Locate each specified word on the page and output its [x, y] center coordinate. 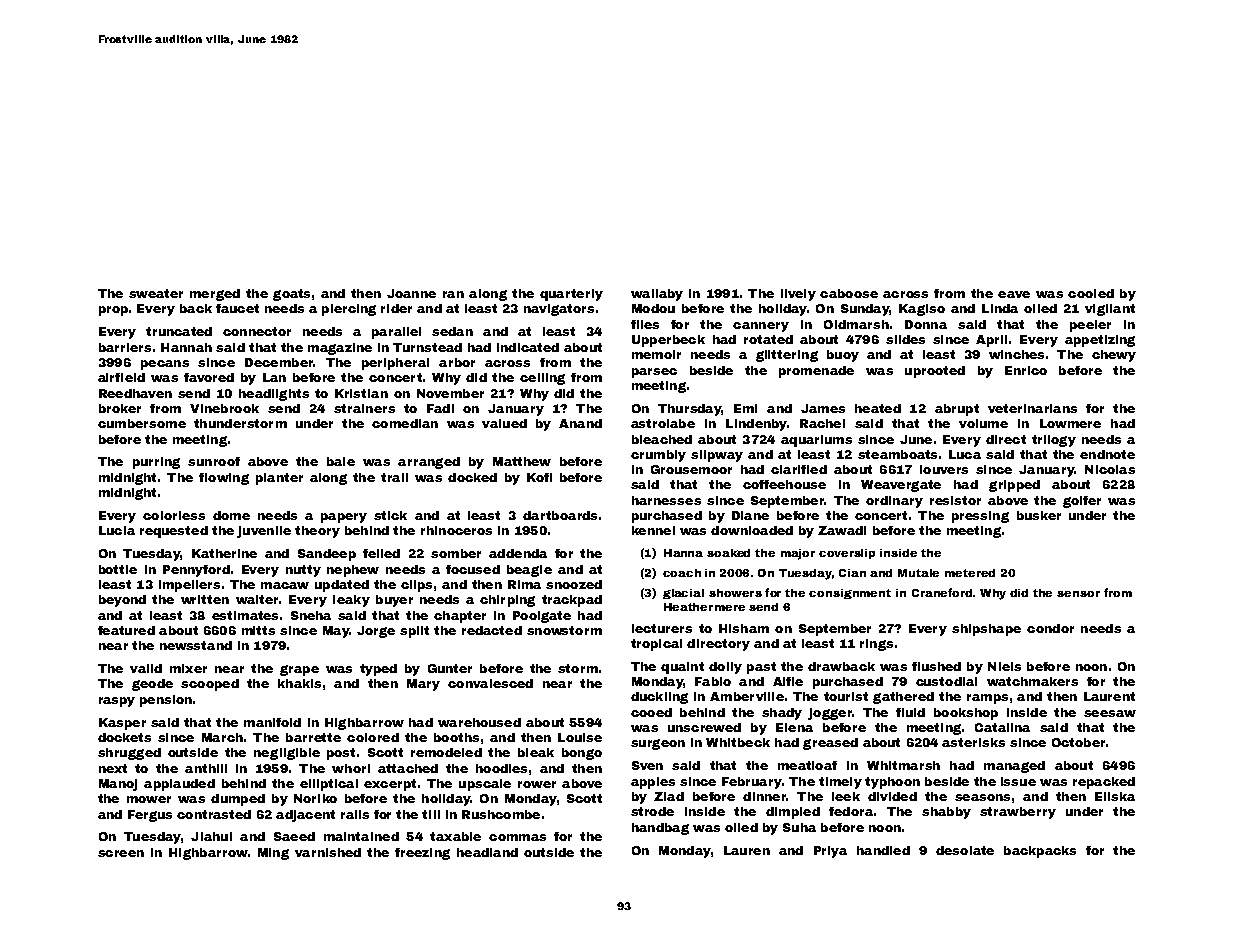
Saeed [294, 836]
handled [883, 850]
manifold [272, 722]
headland [487, 852]
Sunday [865, 310]
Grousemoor [691, 469]
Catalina [1002, 727]
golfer [1082, 502]
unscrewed [704, 727]
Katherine [224, 553]
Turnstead [427, 347]
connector [257, 331]
